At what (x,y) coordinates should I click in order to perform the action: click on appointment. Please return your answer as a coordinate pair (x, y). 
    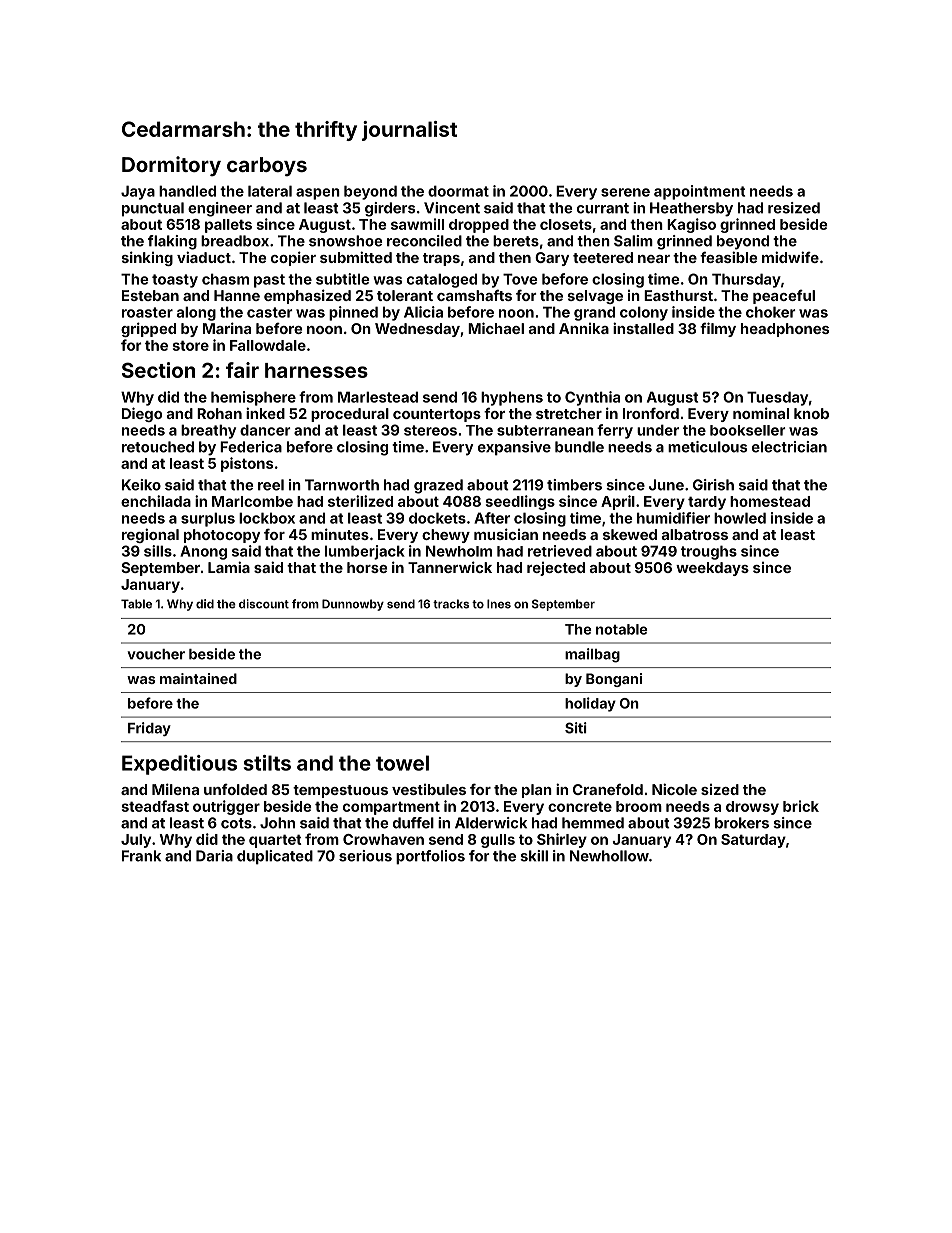
    Looking at the image, I should click on (699, 192).
